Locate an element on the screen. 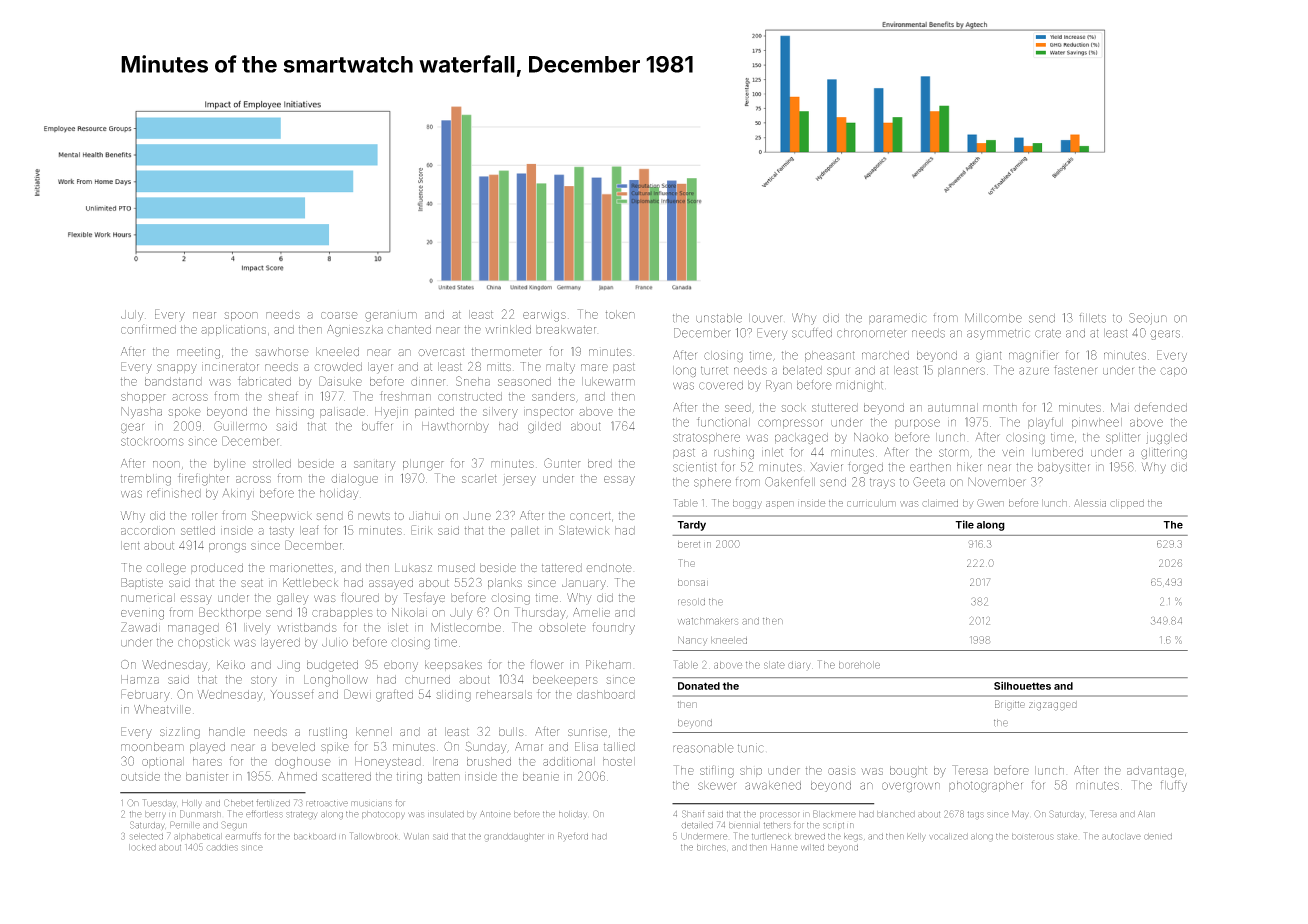 The width and height of the screenshot is (1308, 924). endnote is located at coordinates (609, 567).
